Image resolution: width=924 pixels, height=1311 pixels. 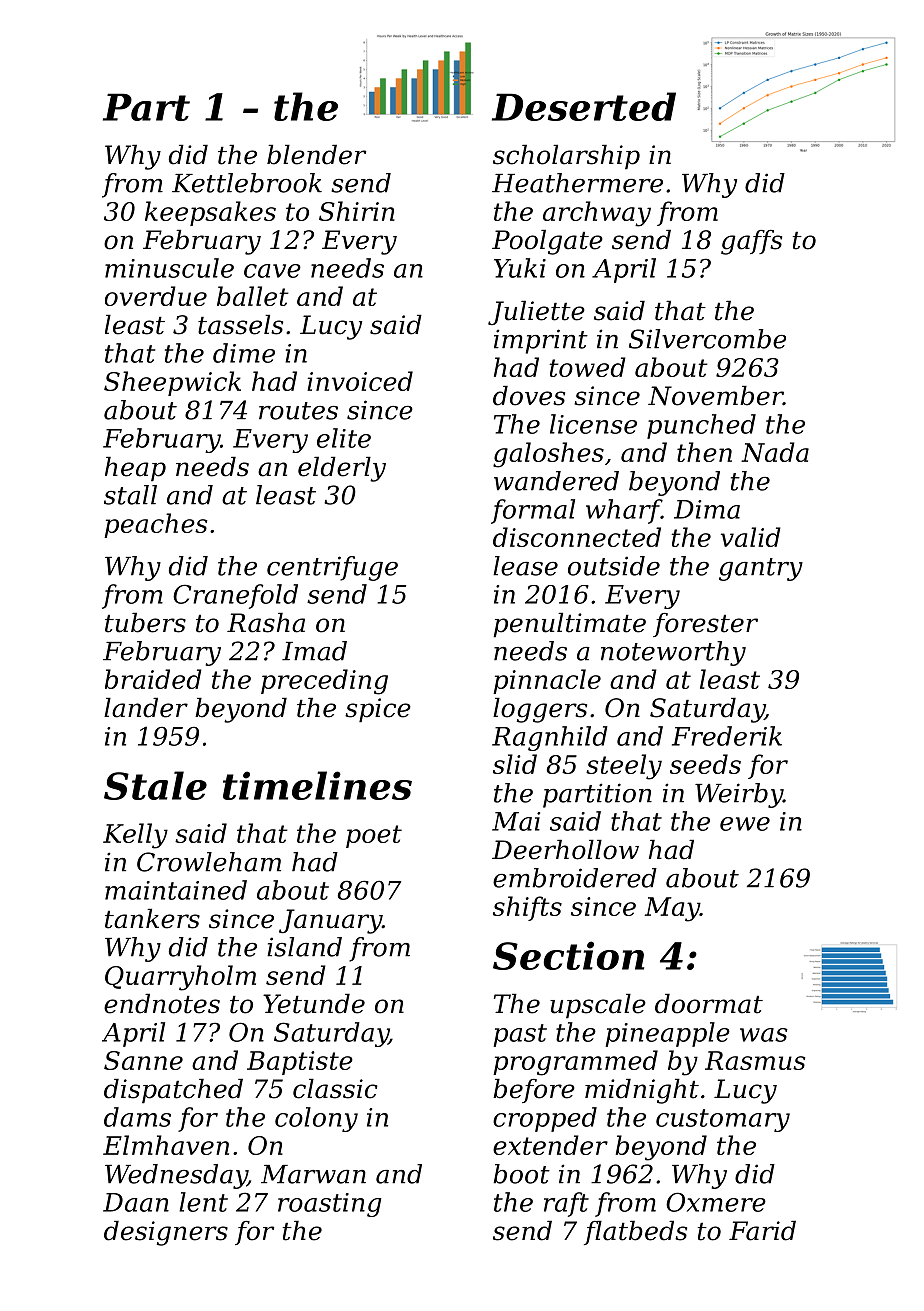 What do you see at coordinates (642, 1091) in the page?
I see `midnight` at bounding box center [642, 1091].
